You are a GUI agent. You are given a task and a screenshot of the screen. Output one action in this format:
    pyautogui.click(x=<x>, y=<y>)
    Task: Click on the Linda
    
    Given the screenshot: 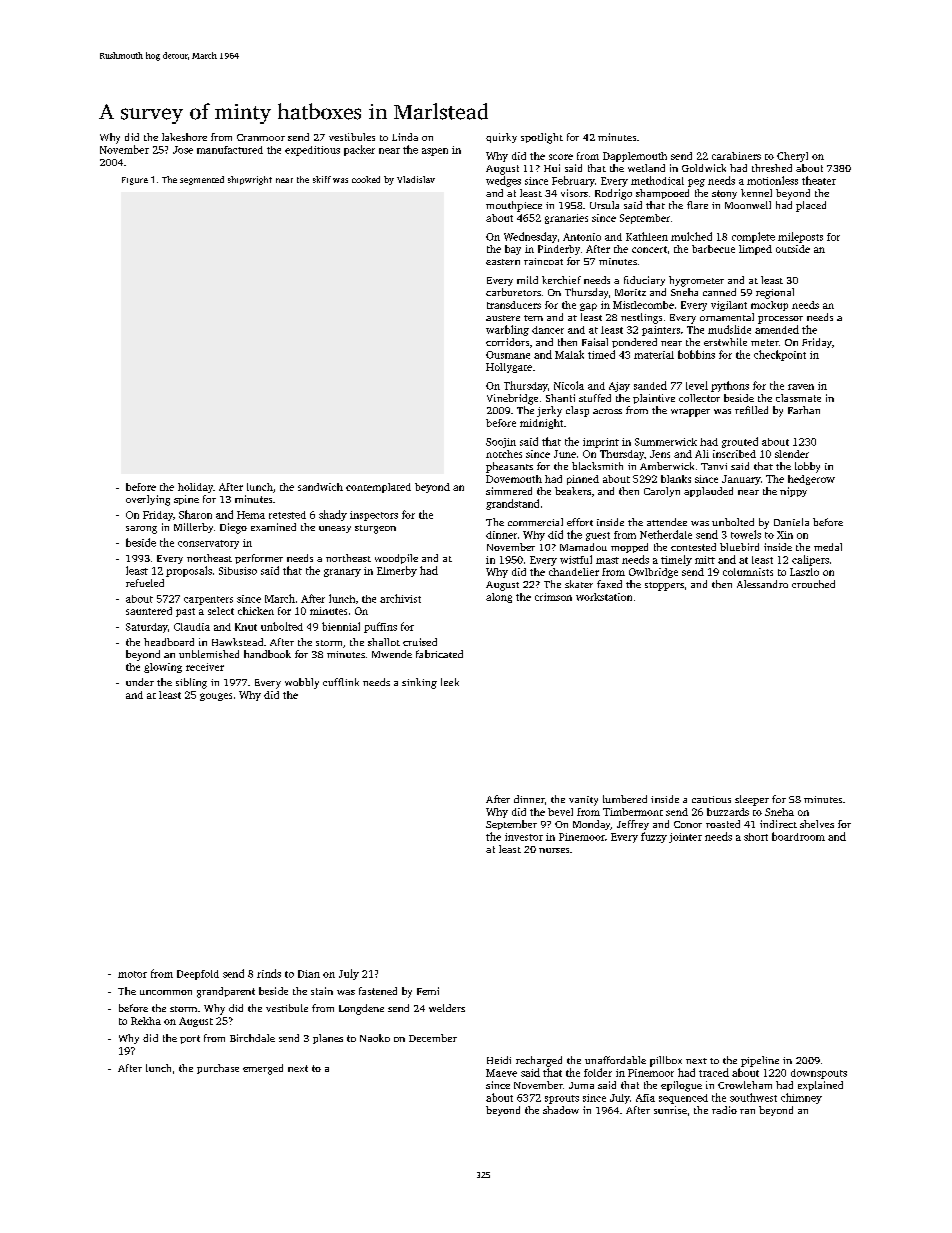 What is the action you would take?
    pyautogui.click(x=405, y=137)
